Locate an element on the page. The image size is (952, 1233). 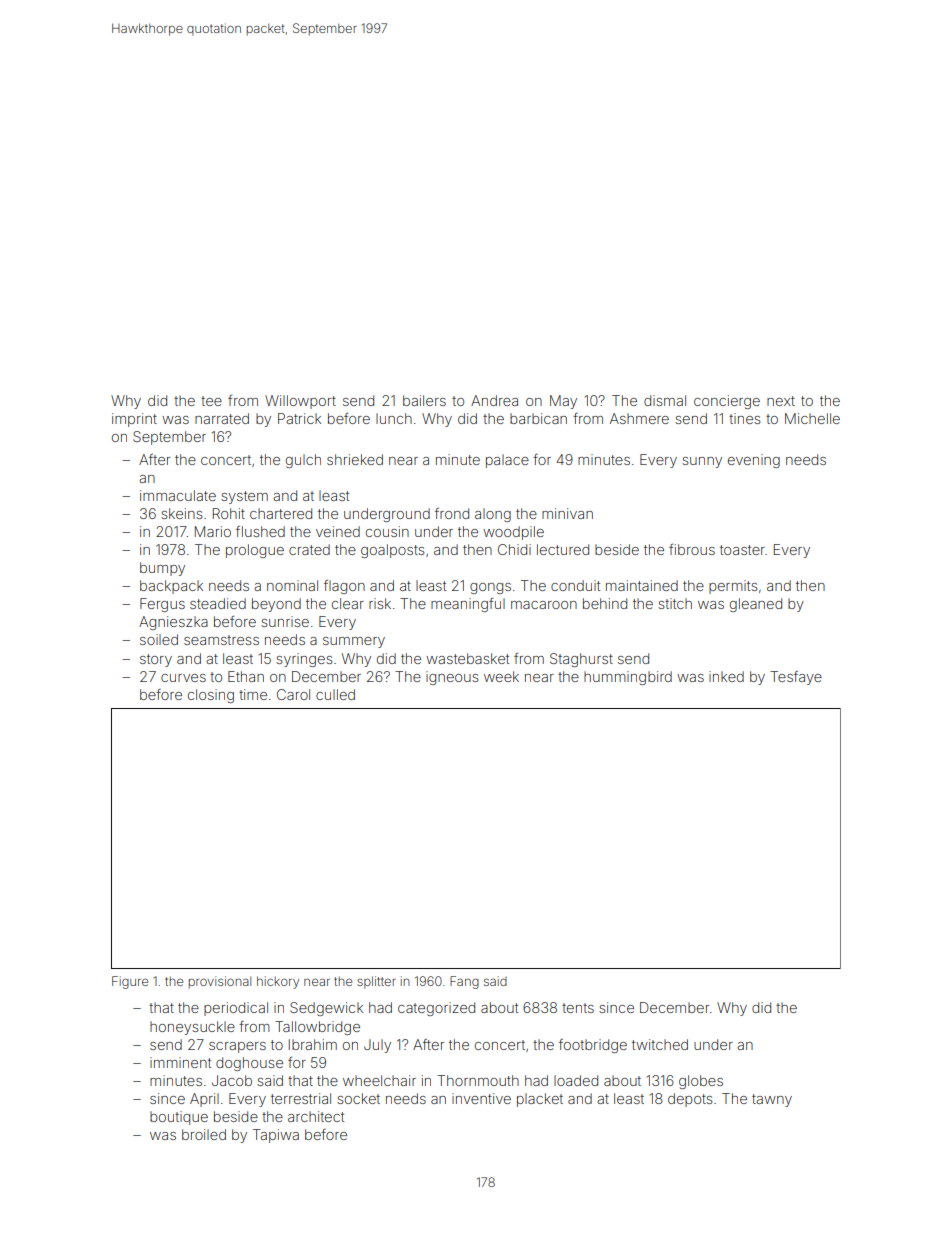
categorized is located at coordinates (436, 1009).
